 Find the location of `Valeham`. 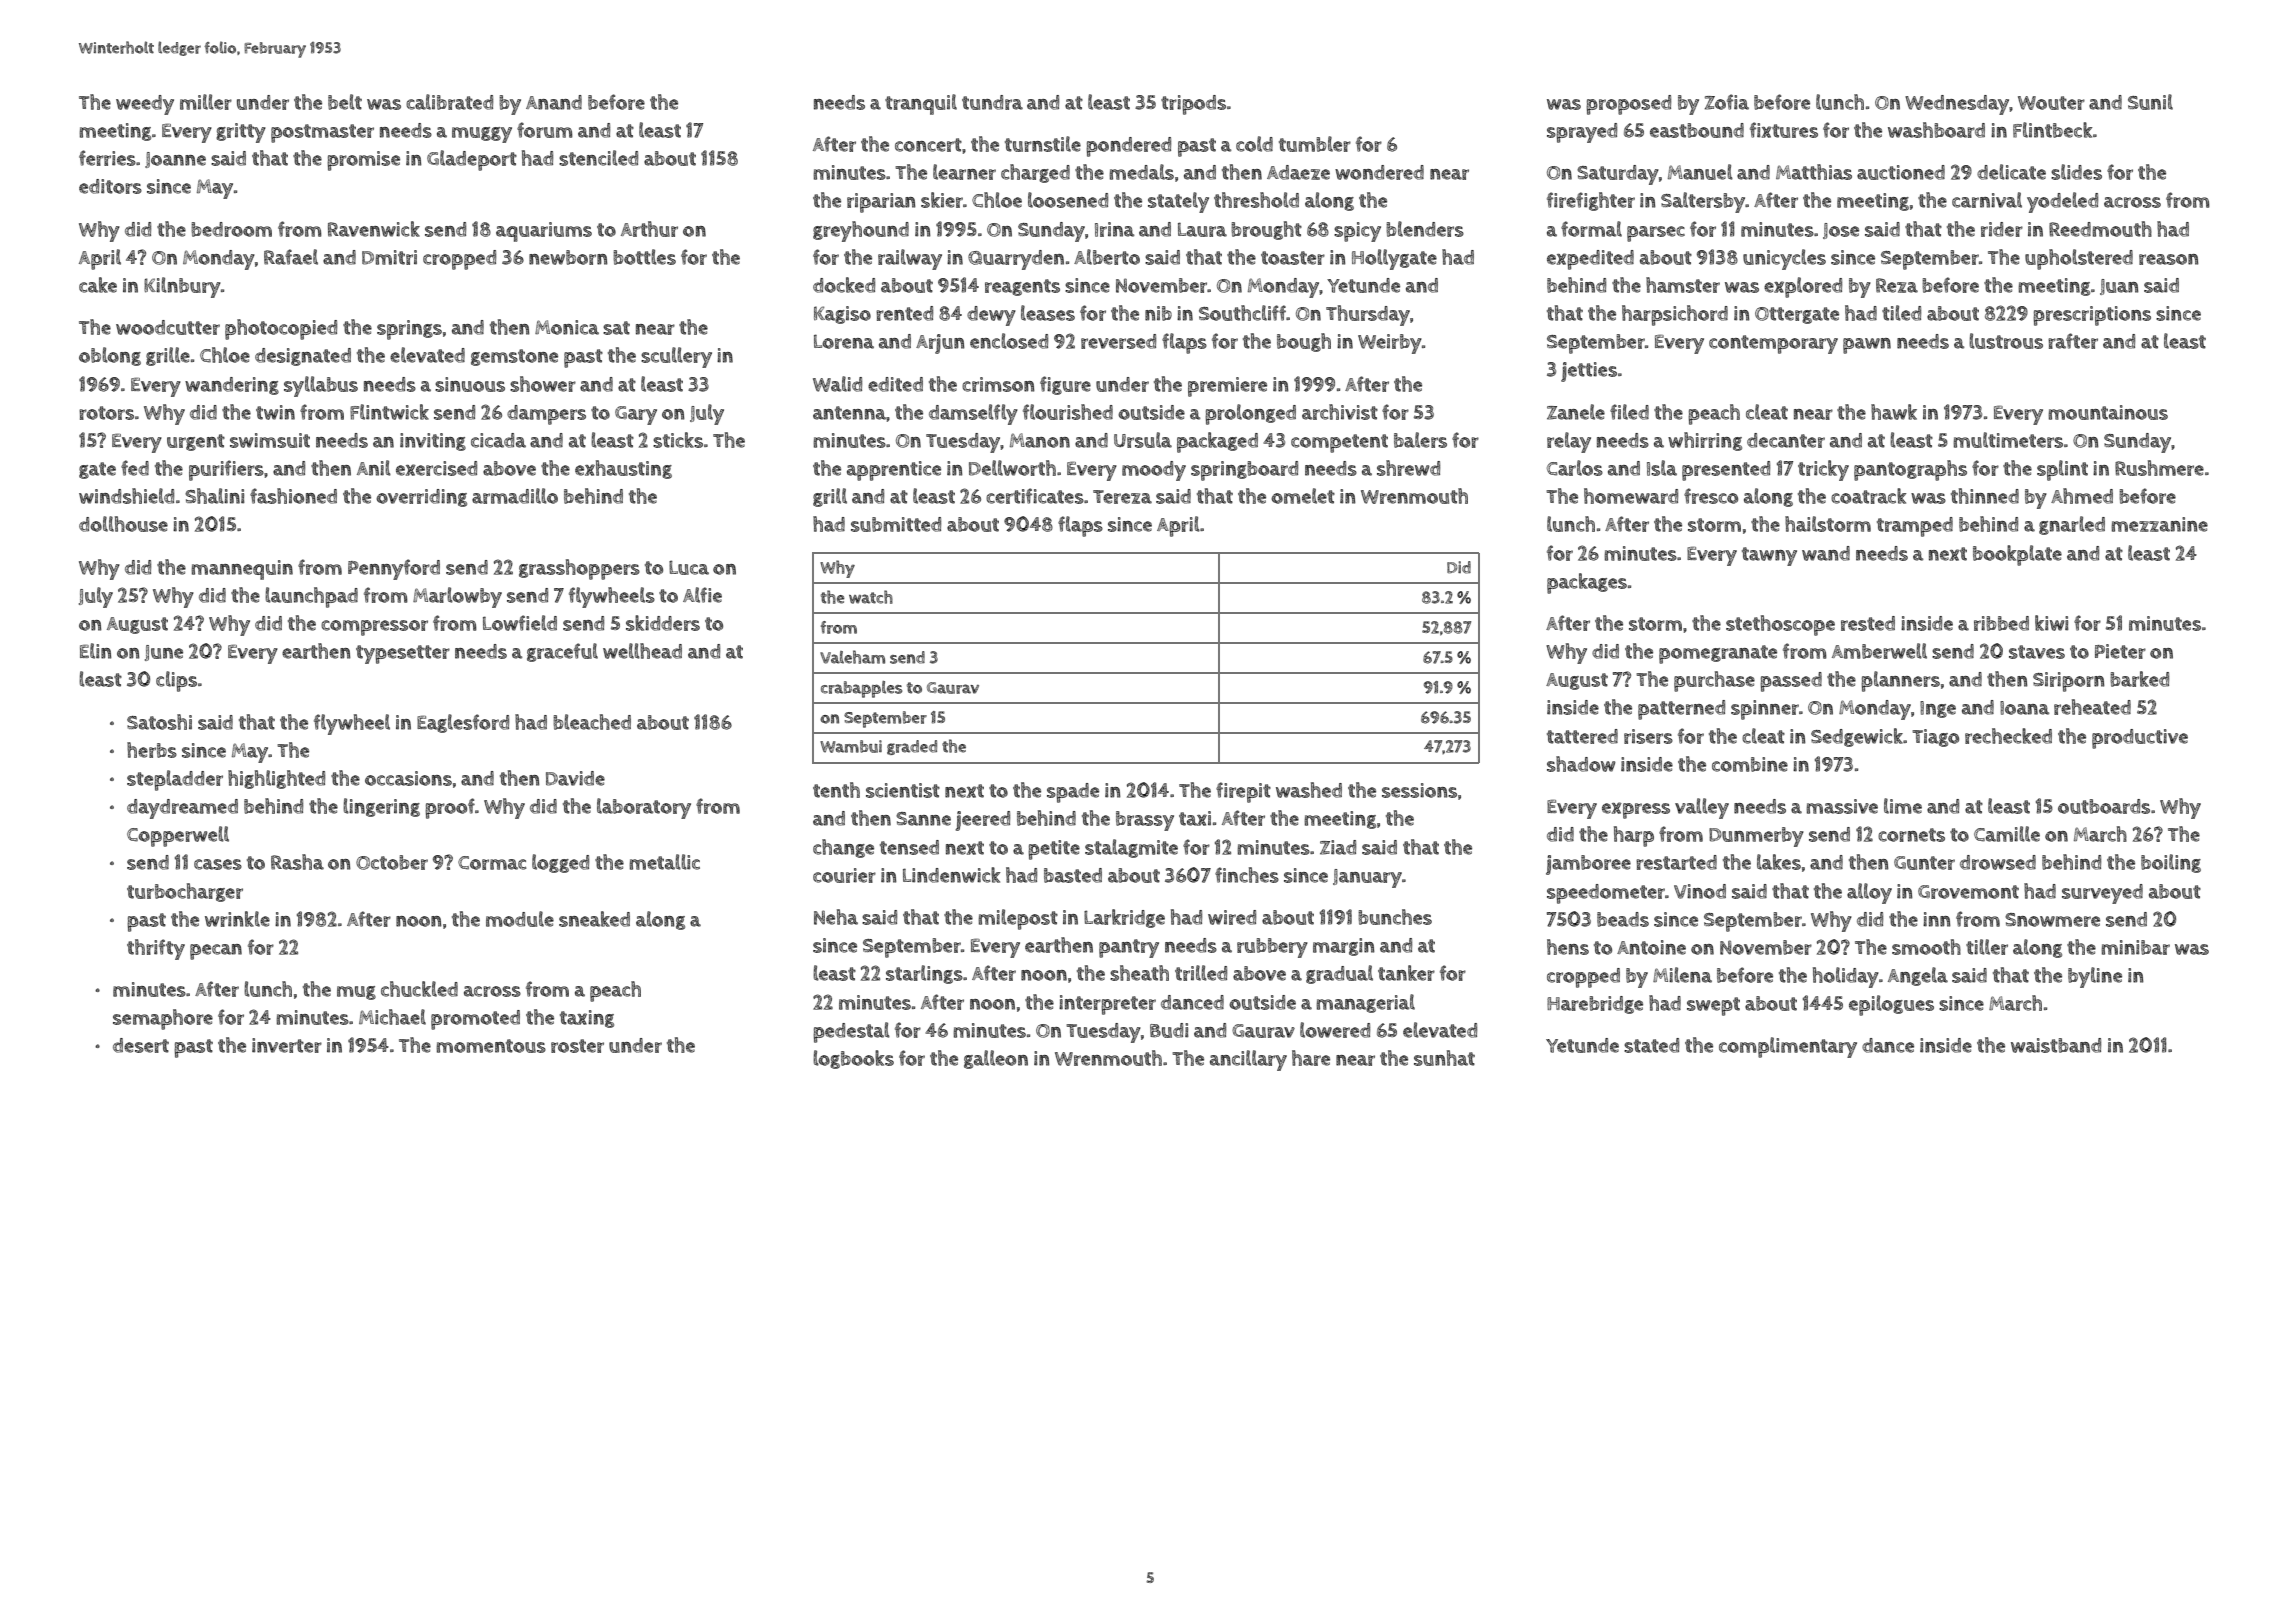

Valeham is located at coordinates (852, 657).
